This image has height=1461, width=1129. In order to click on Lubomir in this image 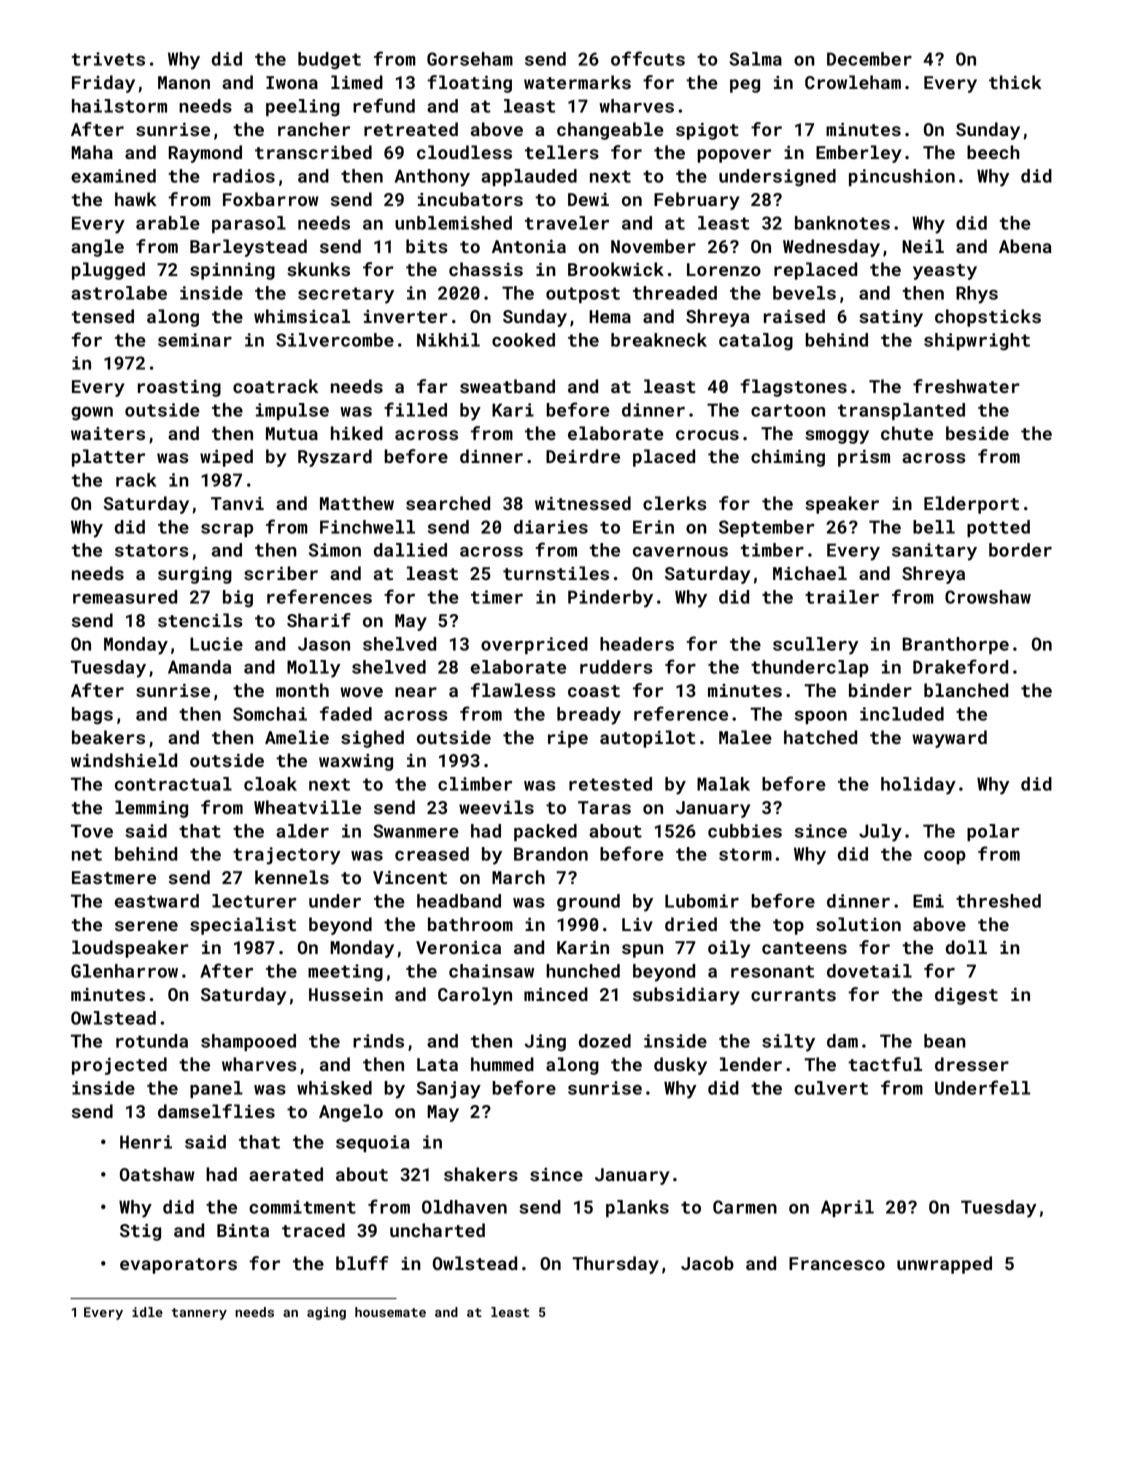, I will do `click(702, 901)`.
